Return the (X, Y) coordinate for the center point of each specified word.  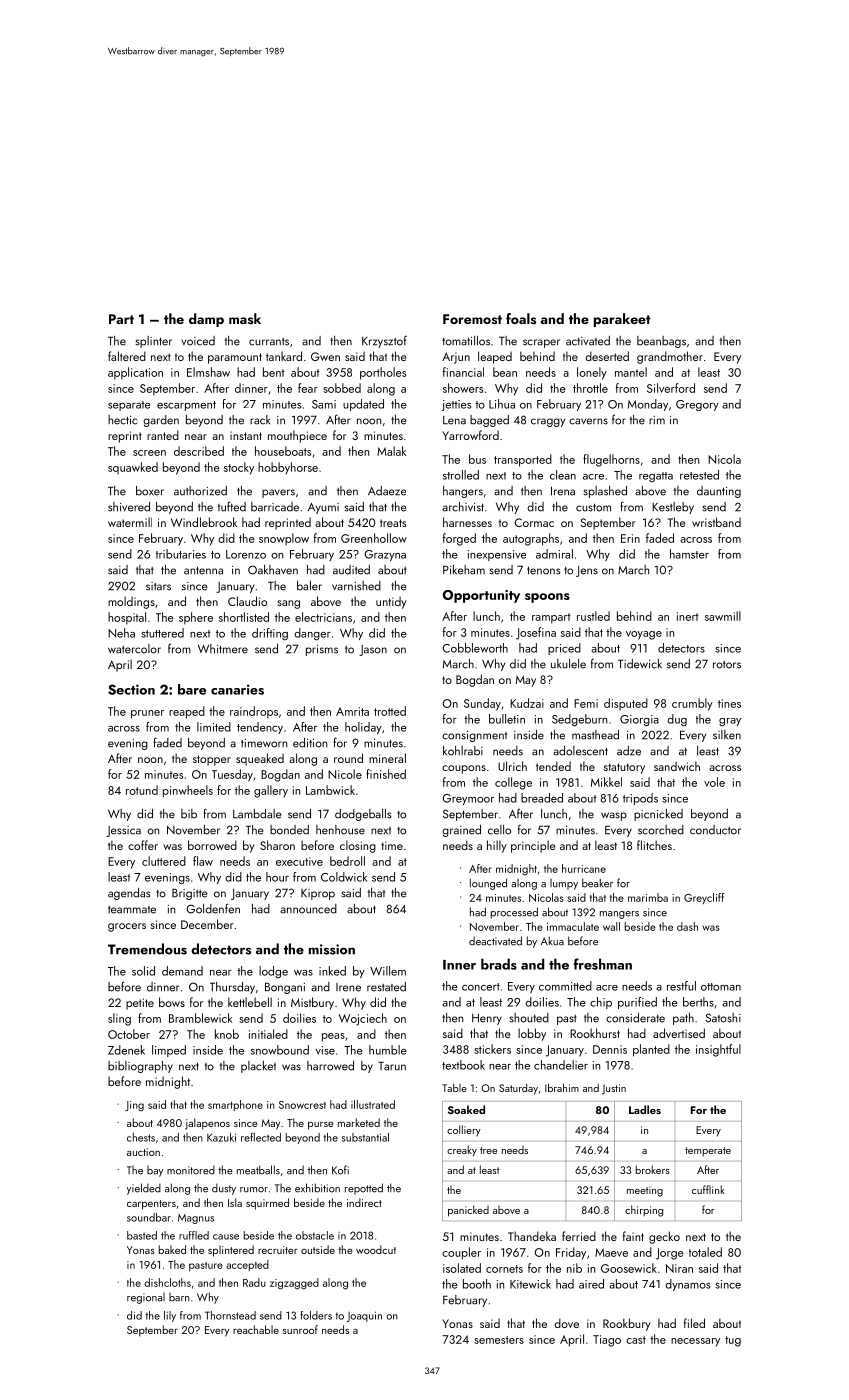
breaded (542, 798)
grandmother (670, 357)
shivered (129, 507)
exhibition (317, 1188)
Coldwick (344, 877)
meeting (645, 1191)
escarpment (186, 406)
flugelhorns (611, 460)
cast (636, 1340)
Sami (324, 404)
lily (170, 1316)
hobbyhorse (288, 468)
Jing (134, 1106)
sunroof (300, 1329)
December (207, 924)
